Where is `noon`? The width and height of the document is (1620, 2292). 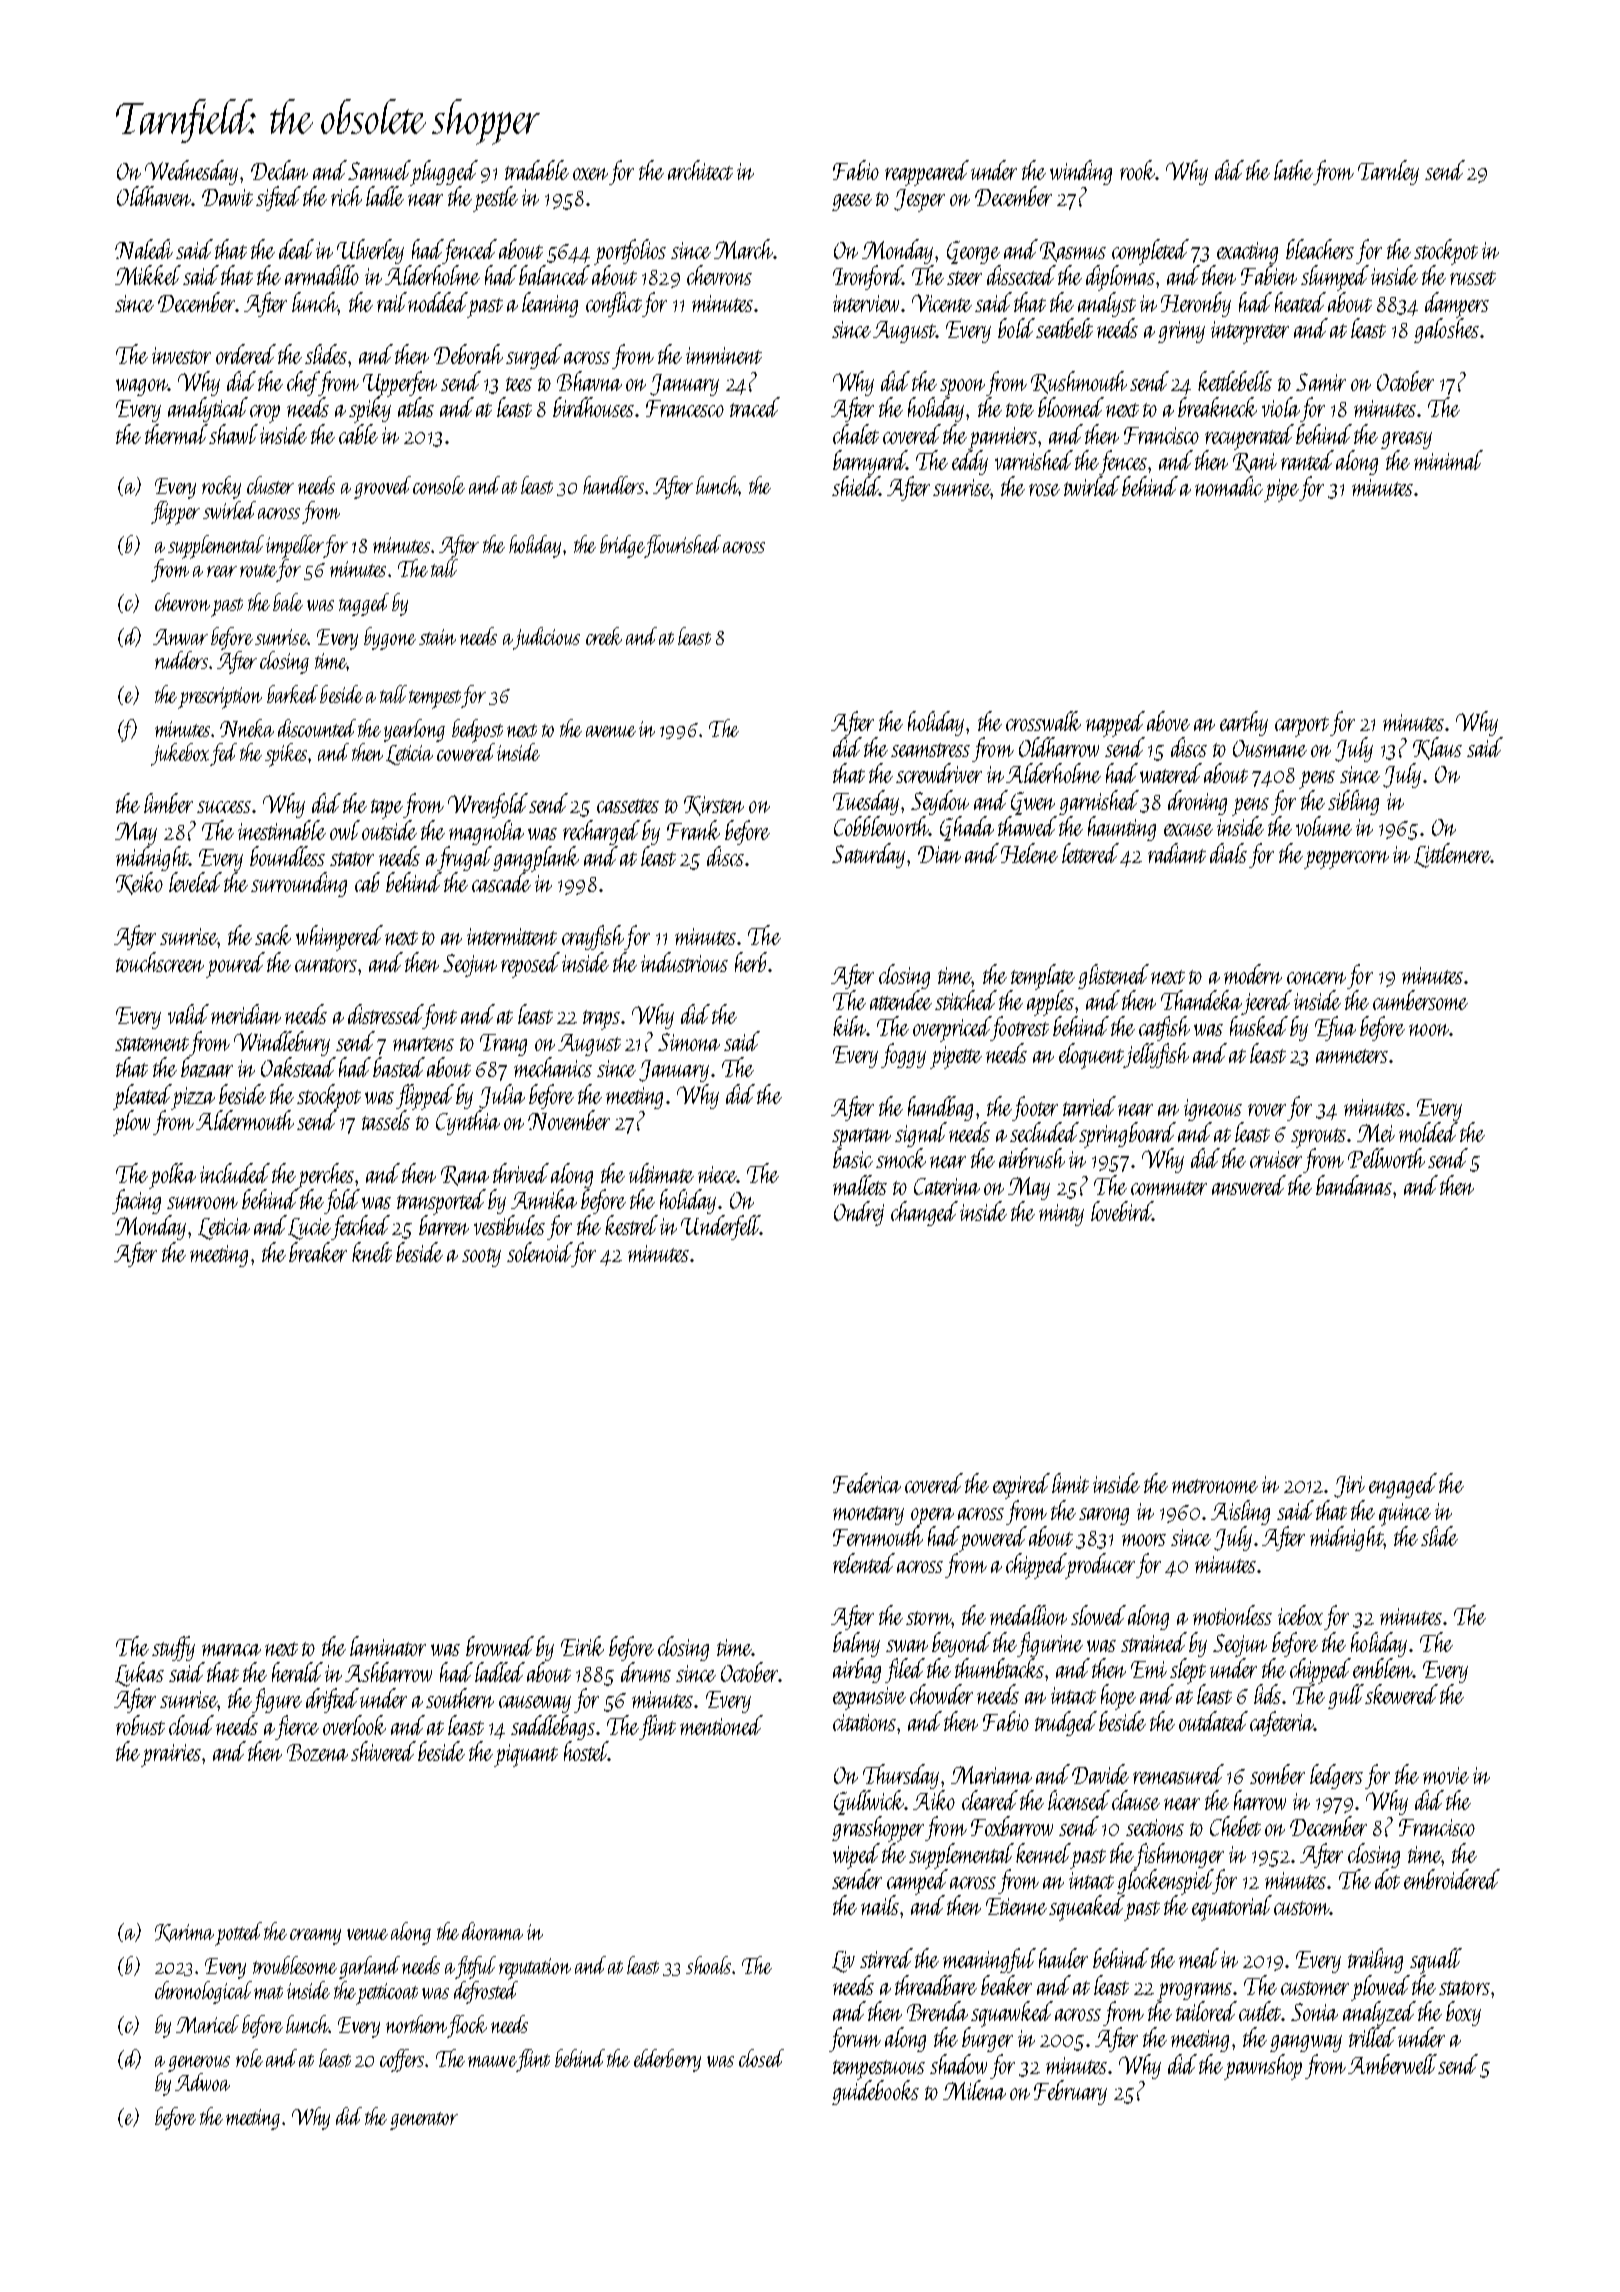 noon is located at coordinates (1429, 1030).
